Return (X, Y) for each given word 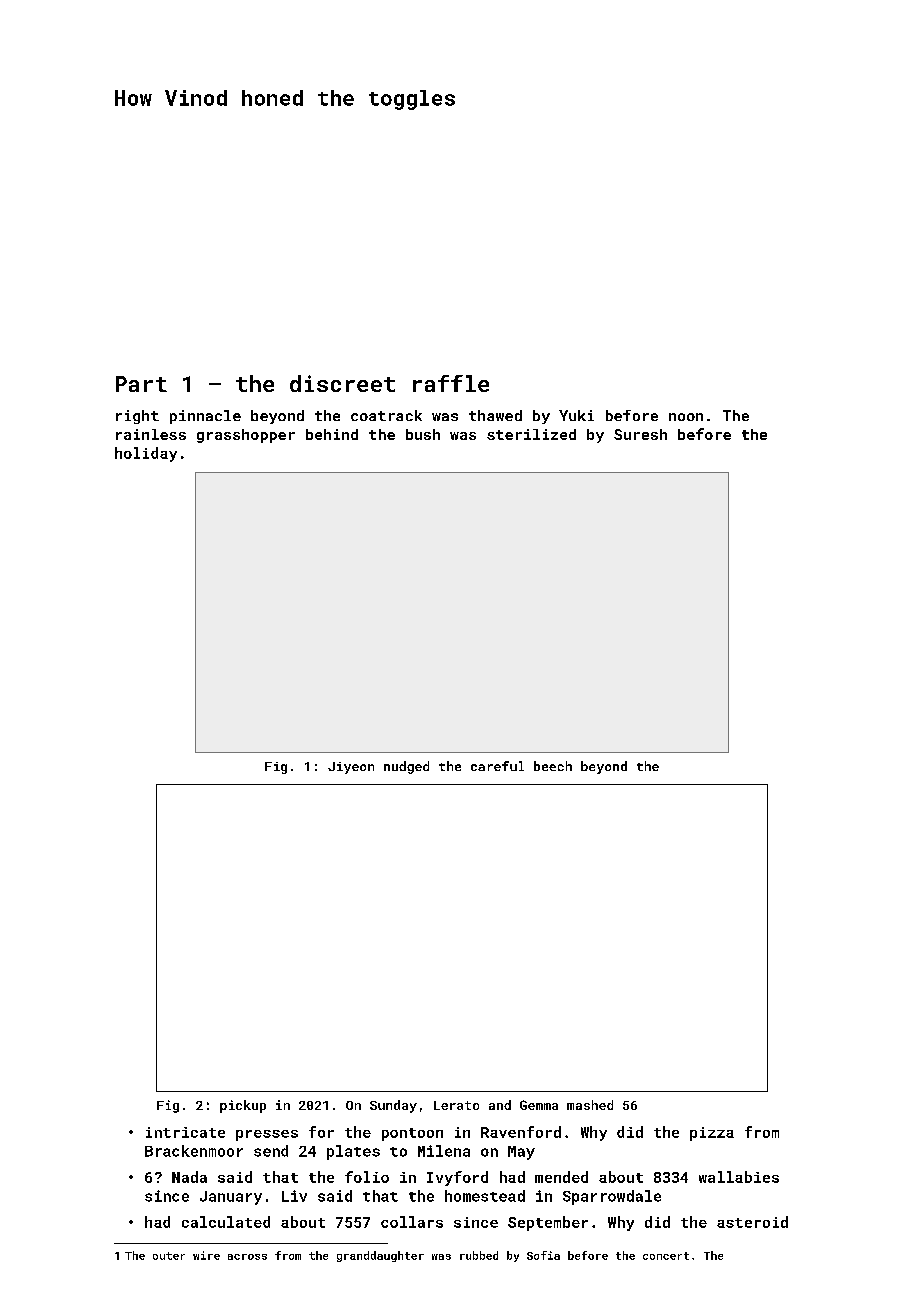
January (231, 1198)
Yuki (576, 415)
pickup (243, 1106)
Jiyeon (351, 768)
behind (332, 434)
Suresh (640, 434)
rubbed (479, 1255)
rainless (151, 434)
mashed (590, 1105)
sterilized (531, 434)
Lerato (456, 1105)
